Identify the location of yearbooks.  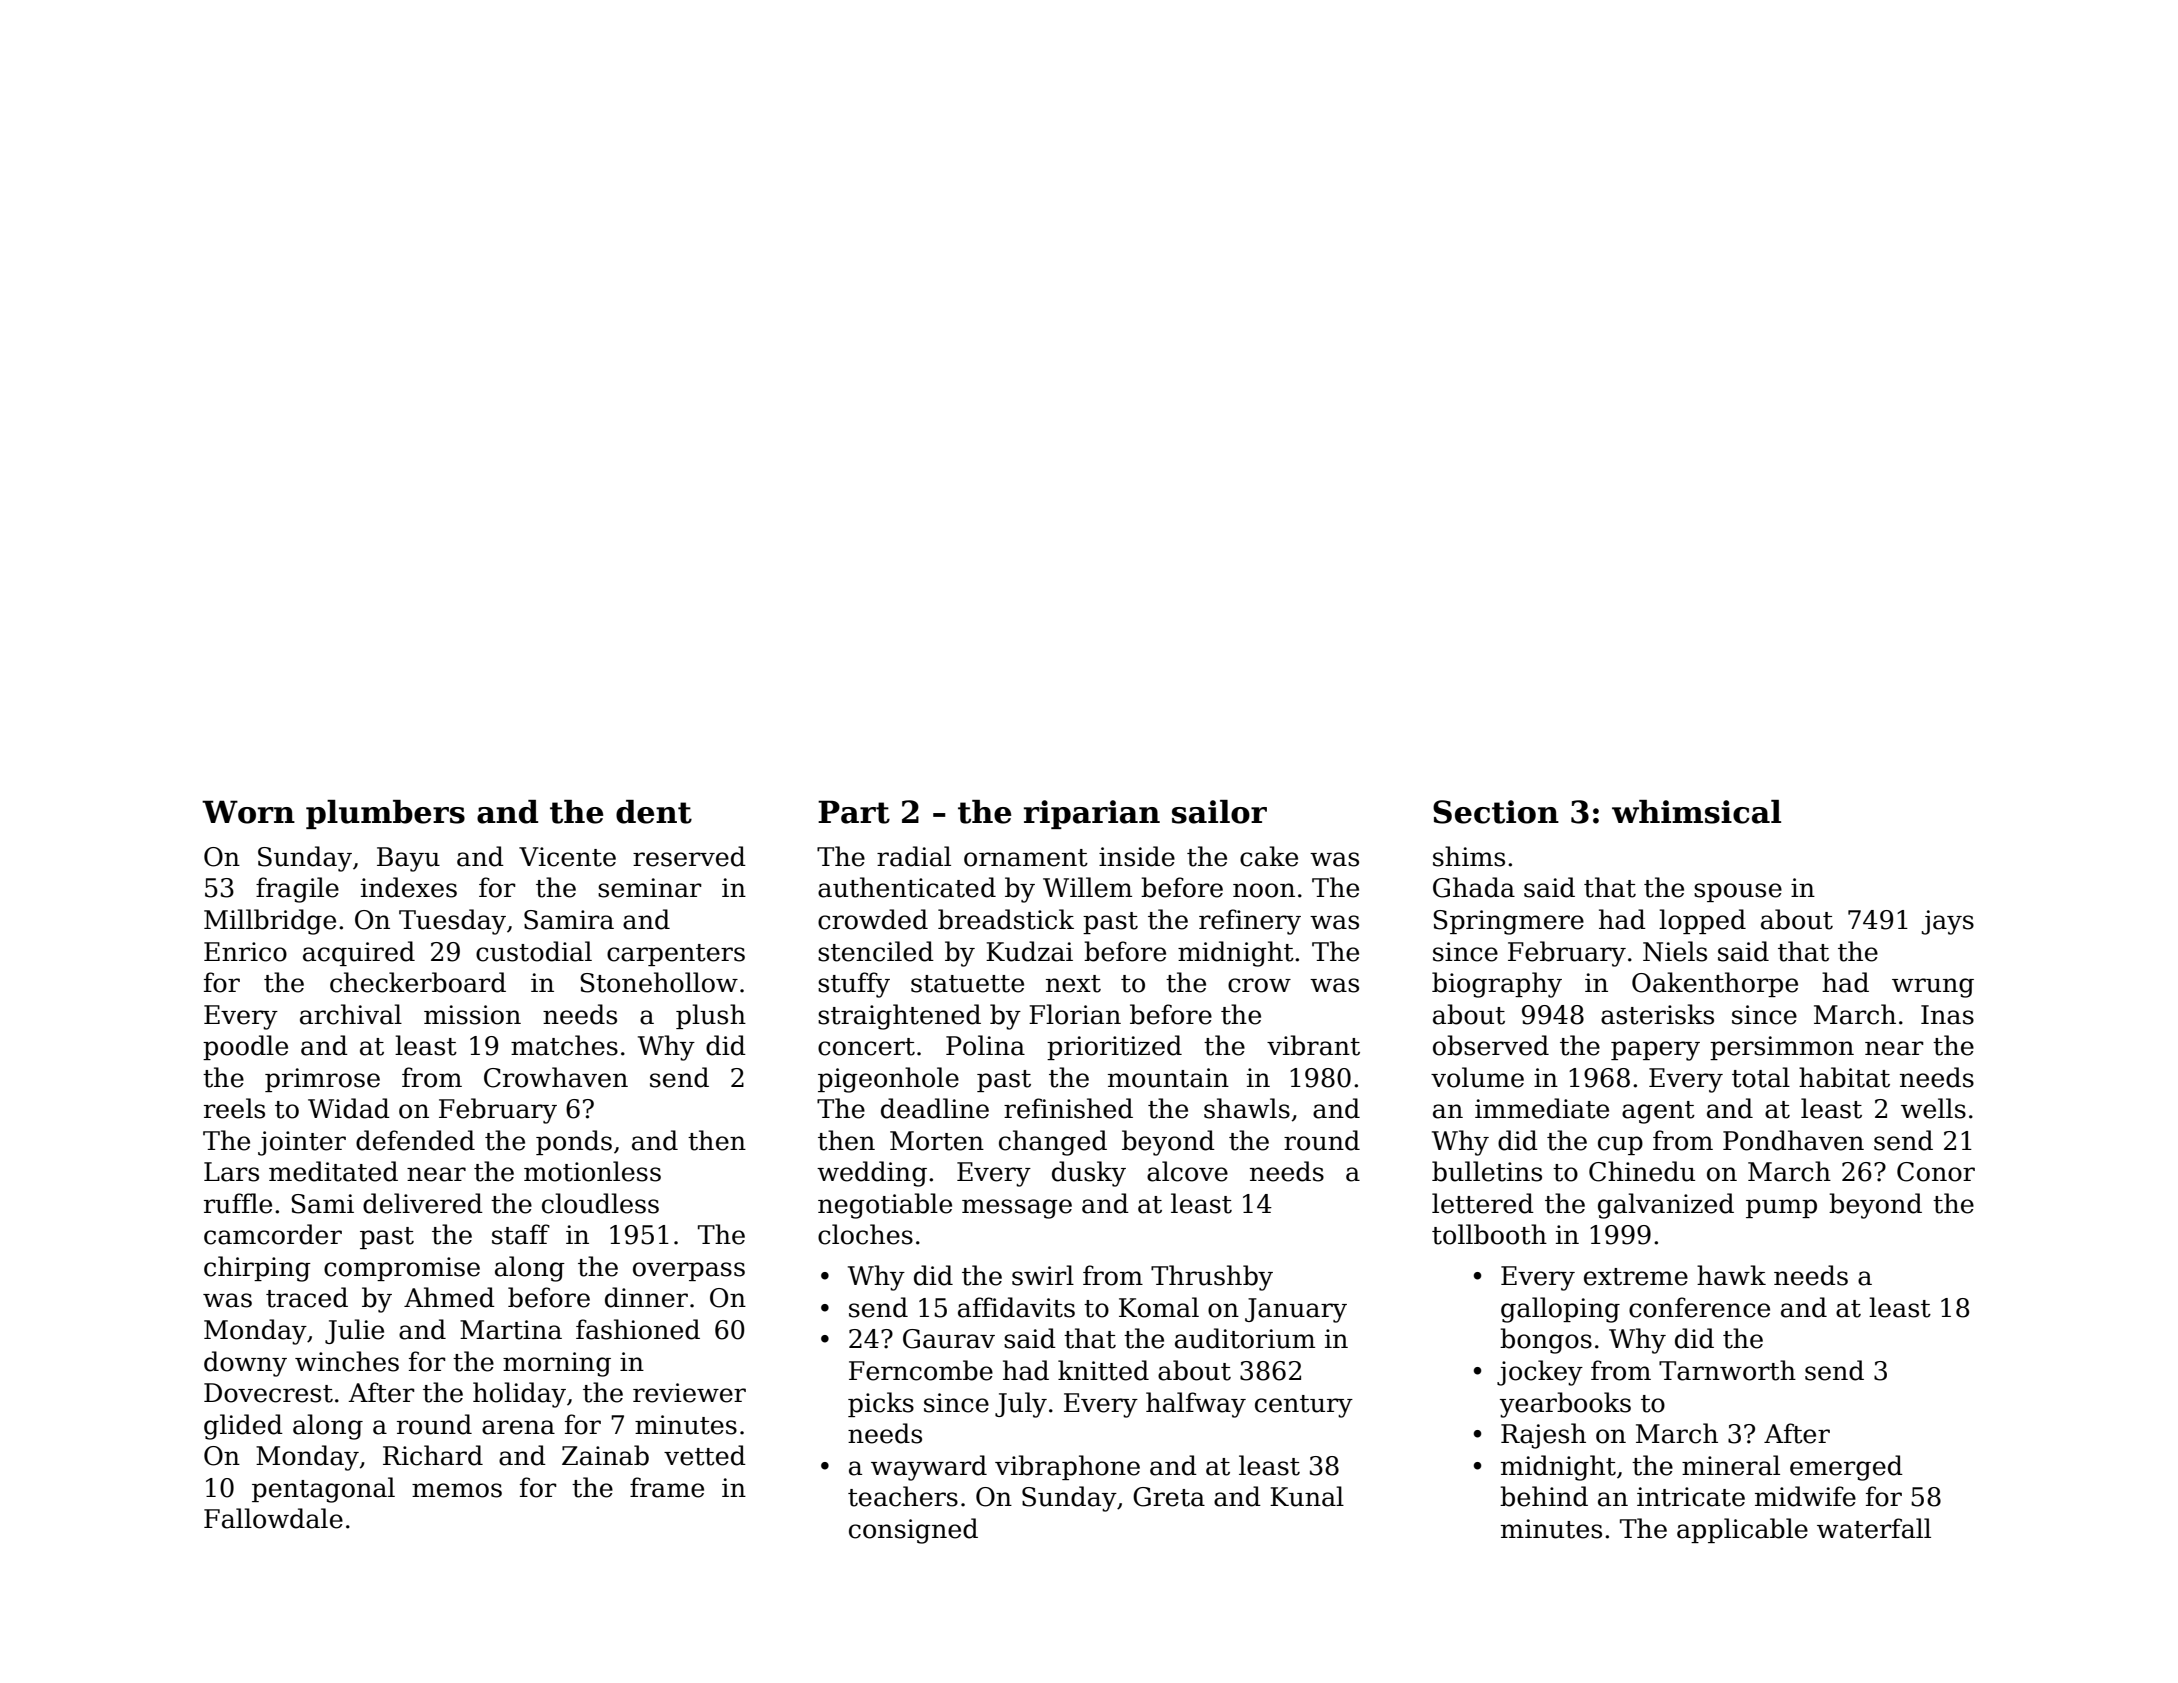
(1565, 1405).
